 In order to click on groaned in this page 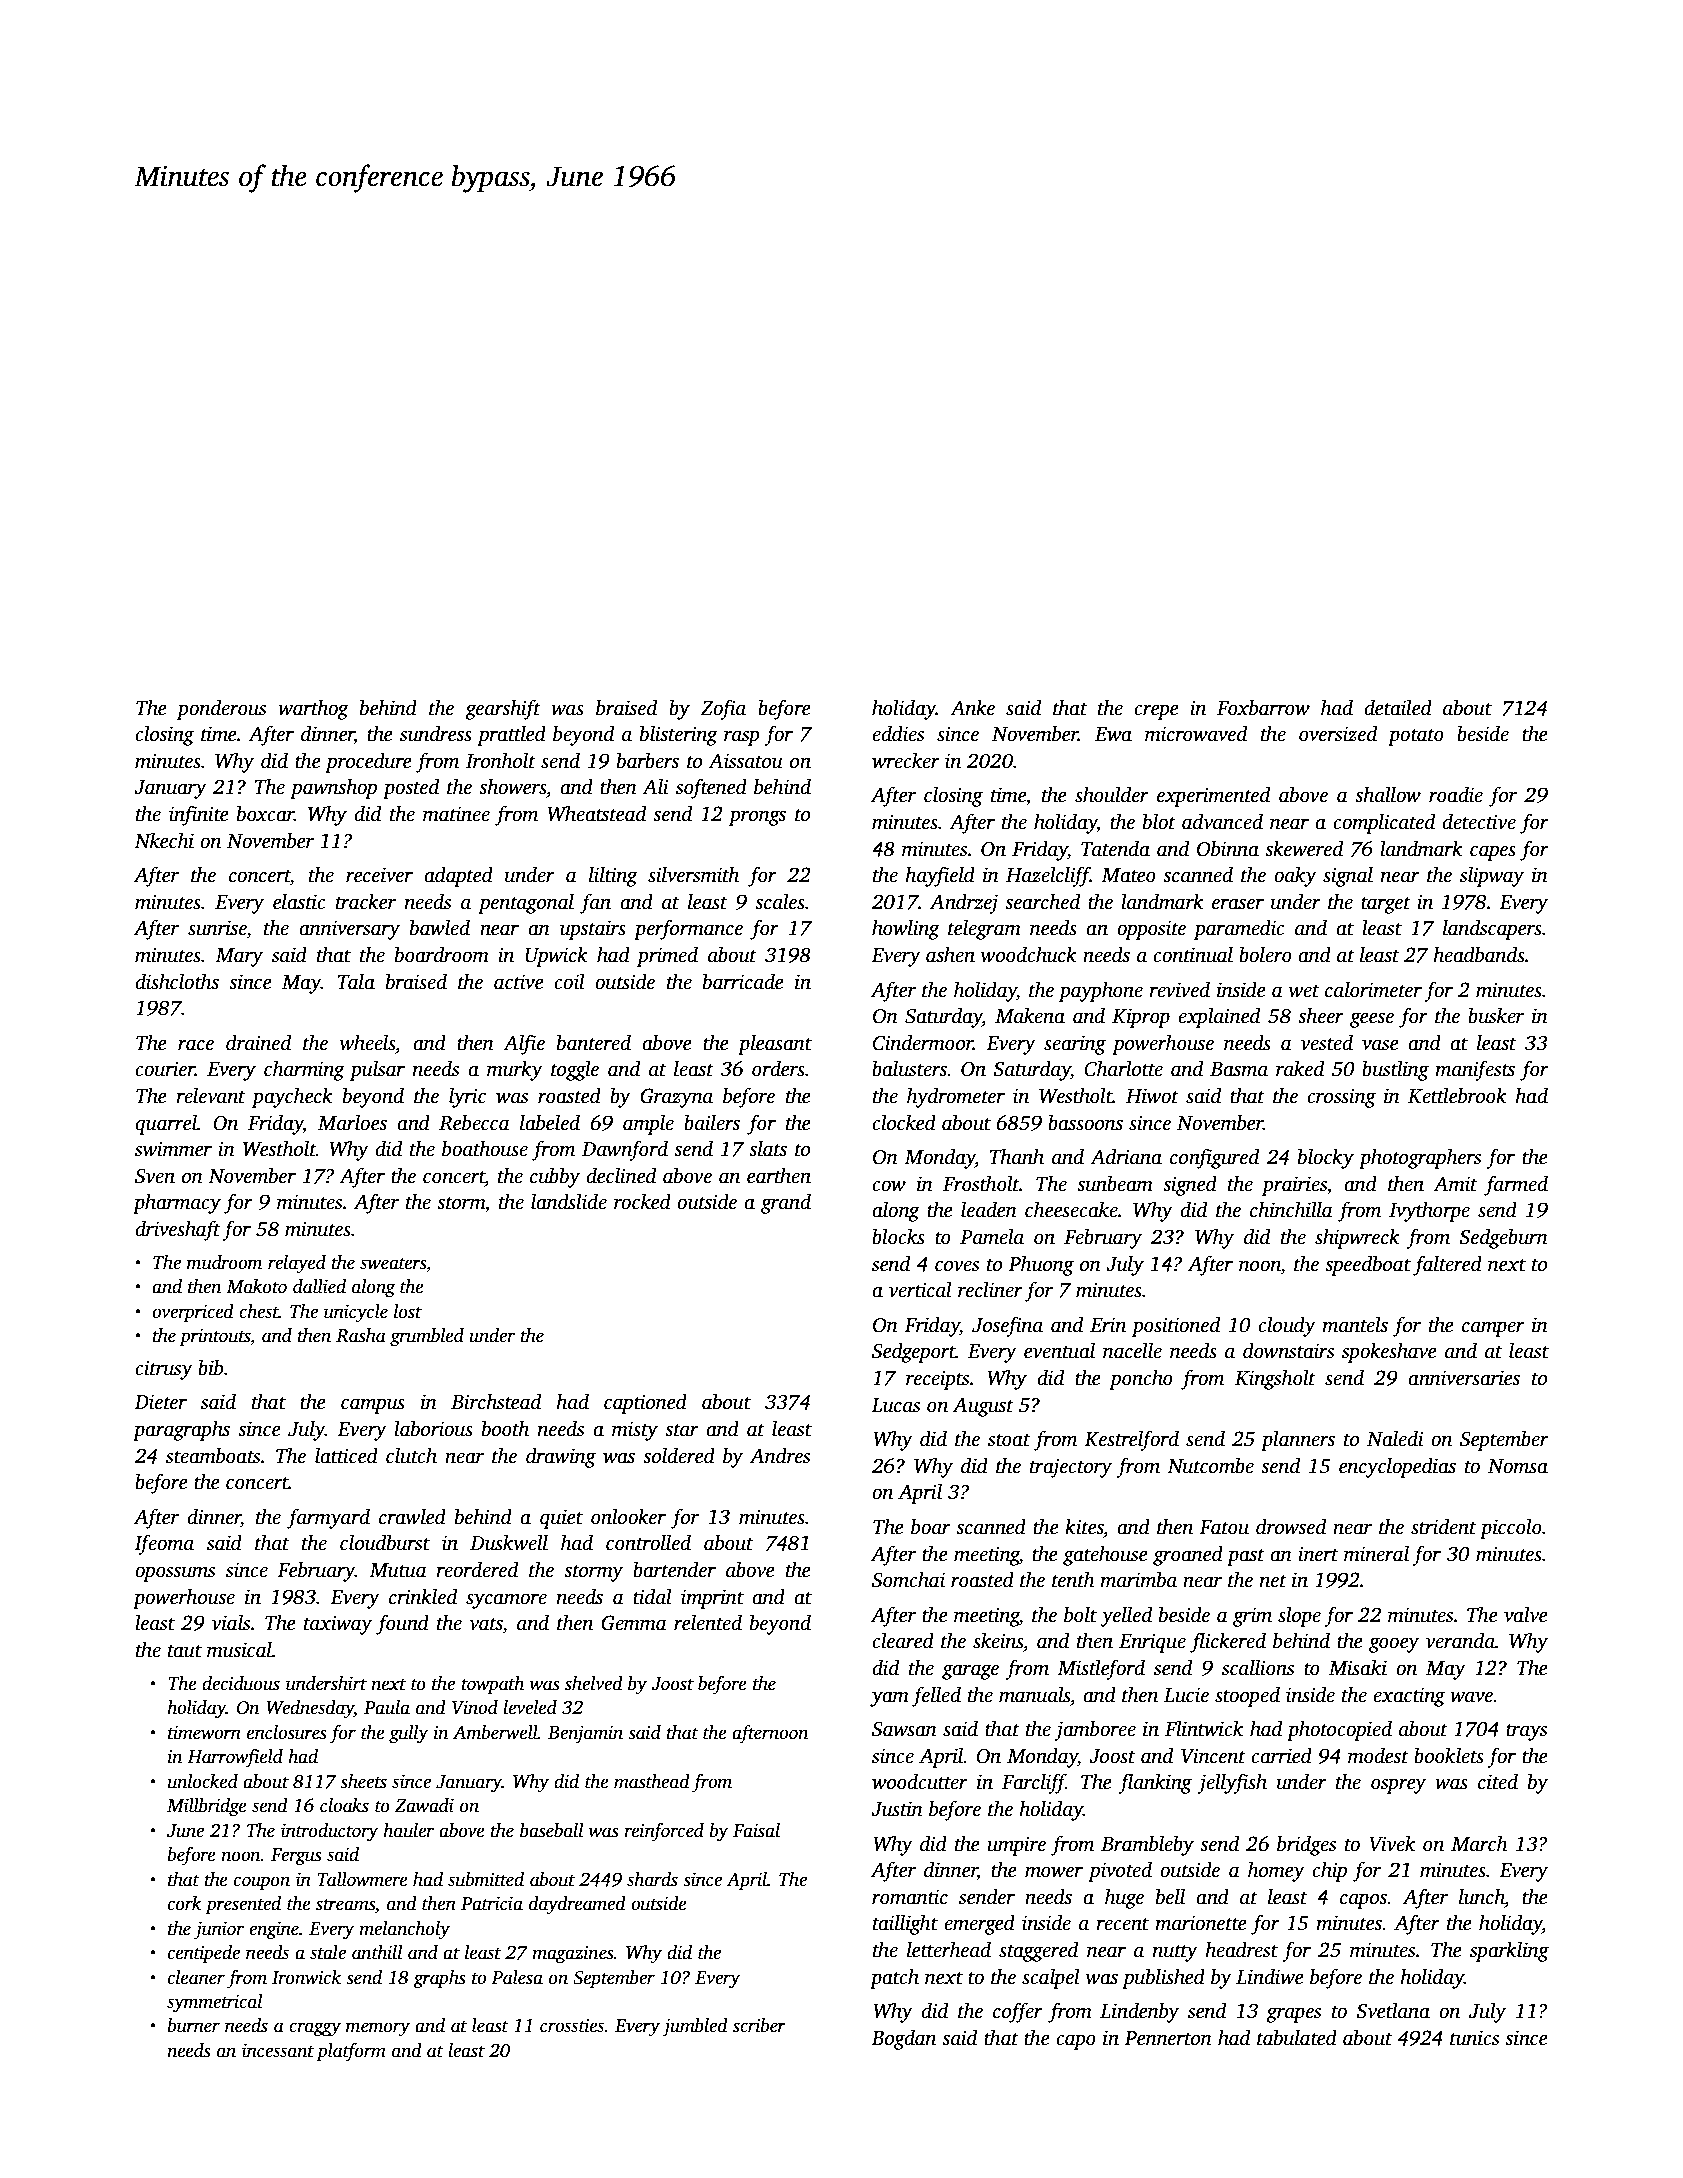, I will do `click(1188, 1555)`.
